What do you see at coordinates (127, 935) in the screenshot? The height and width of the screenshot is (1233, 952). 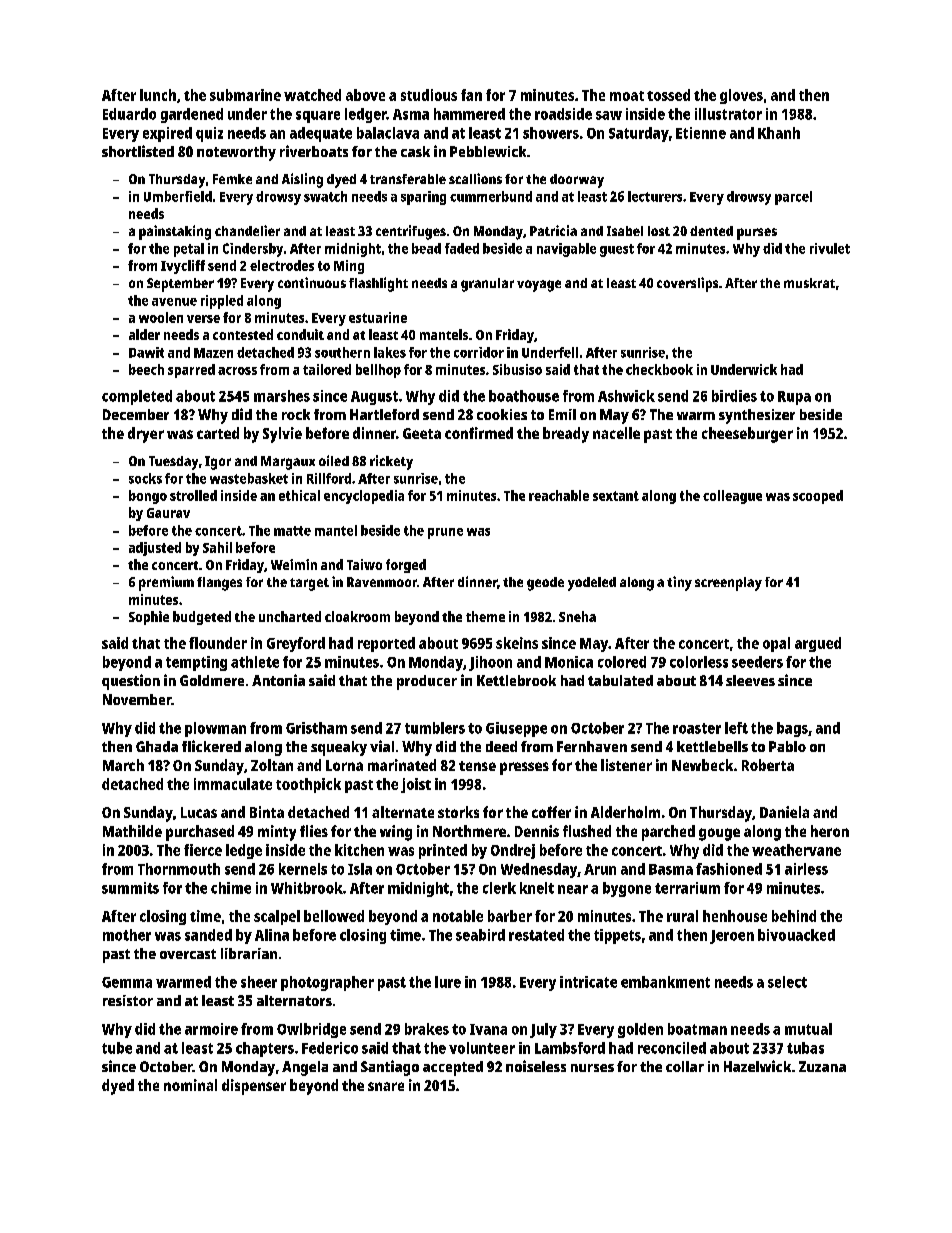 I see `mother` at bounding box center [127, 935].
